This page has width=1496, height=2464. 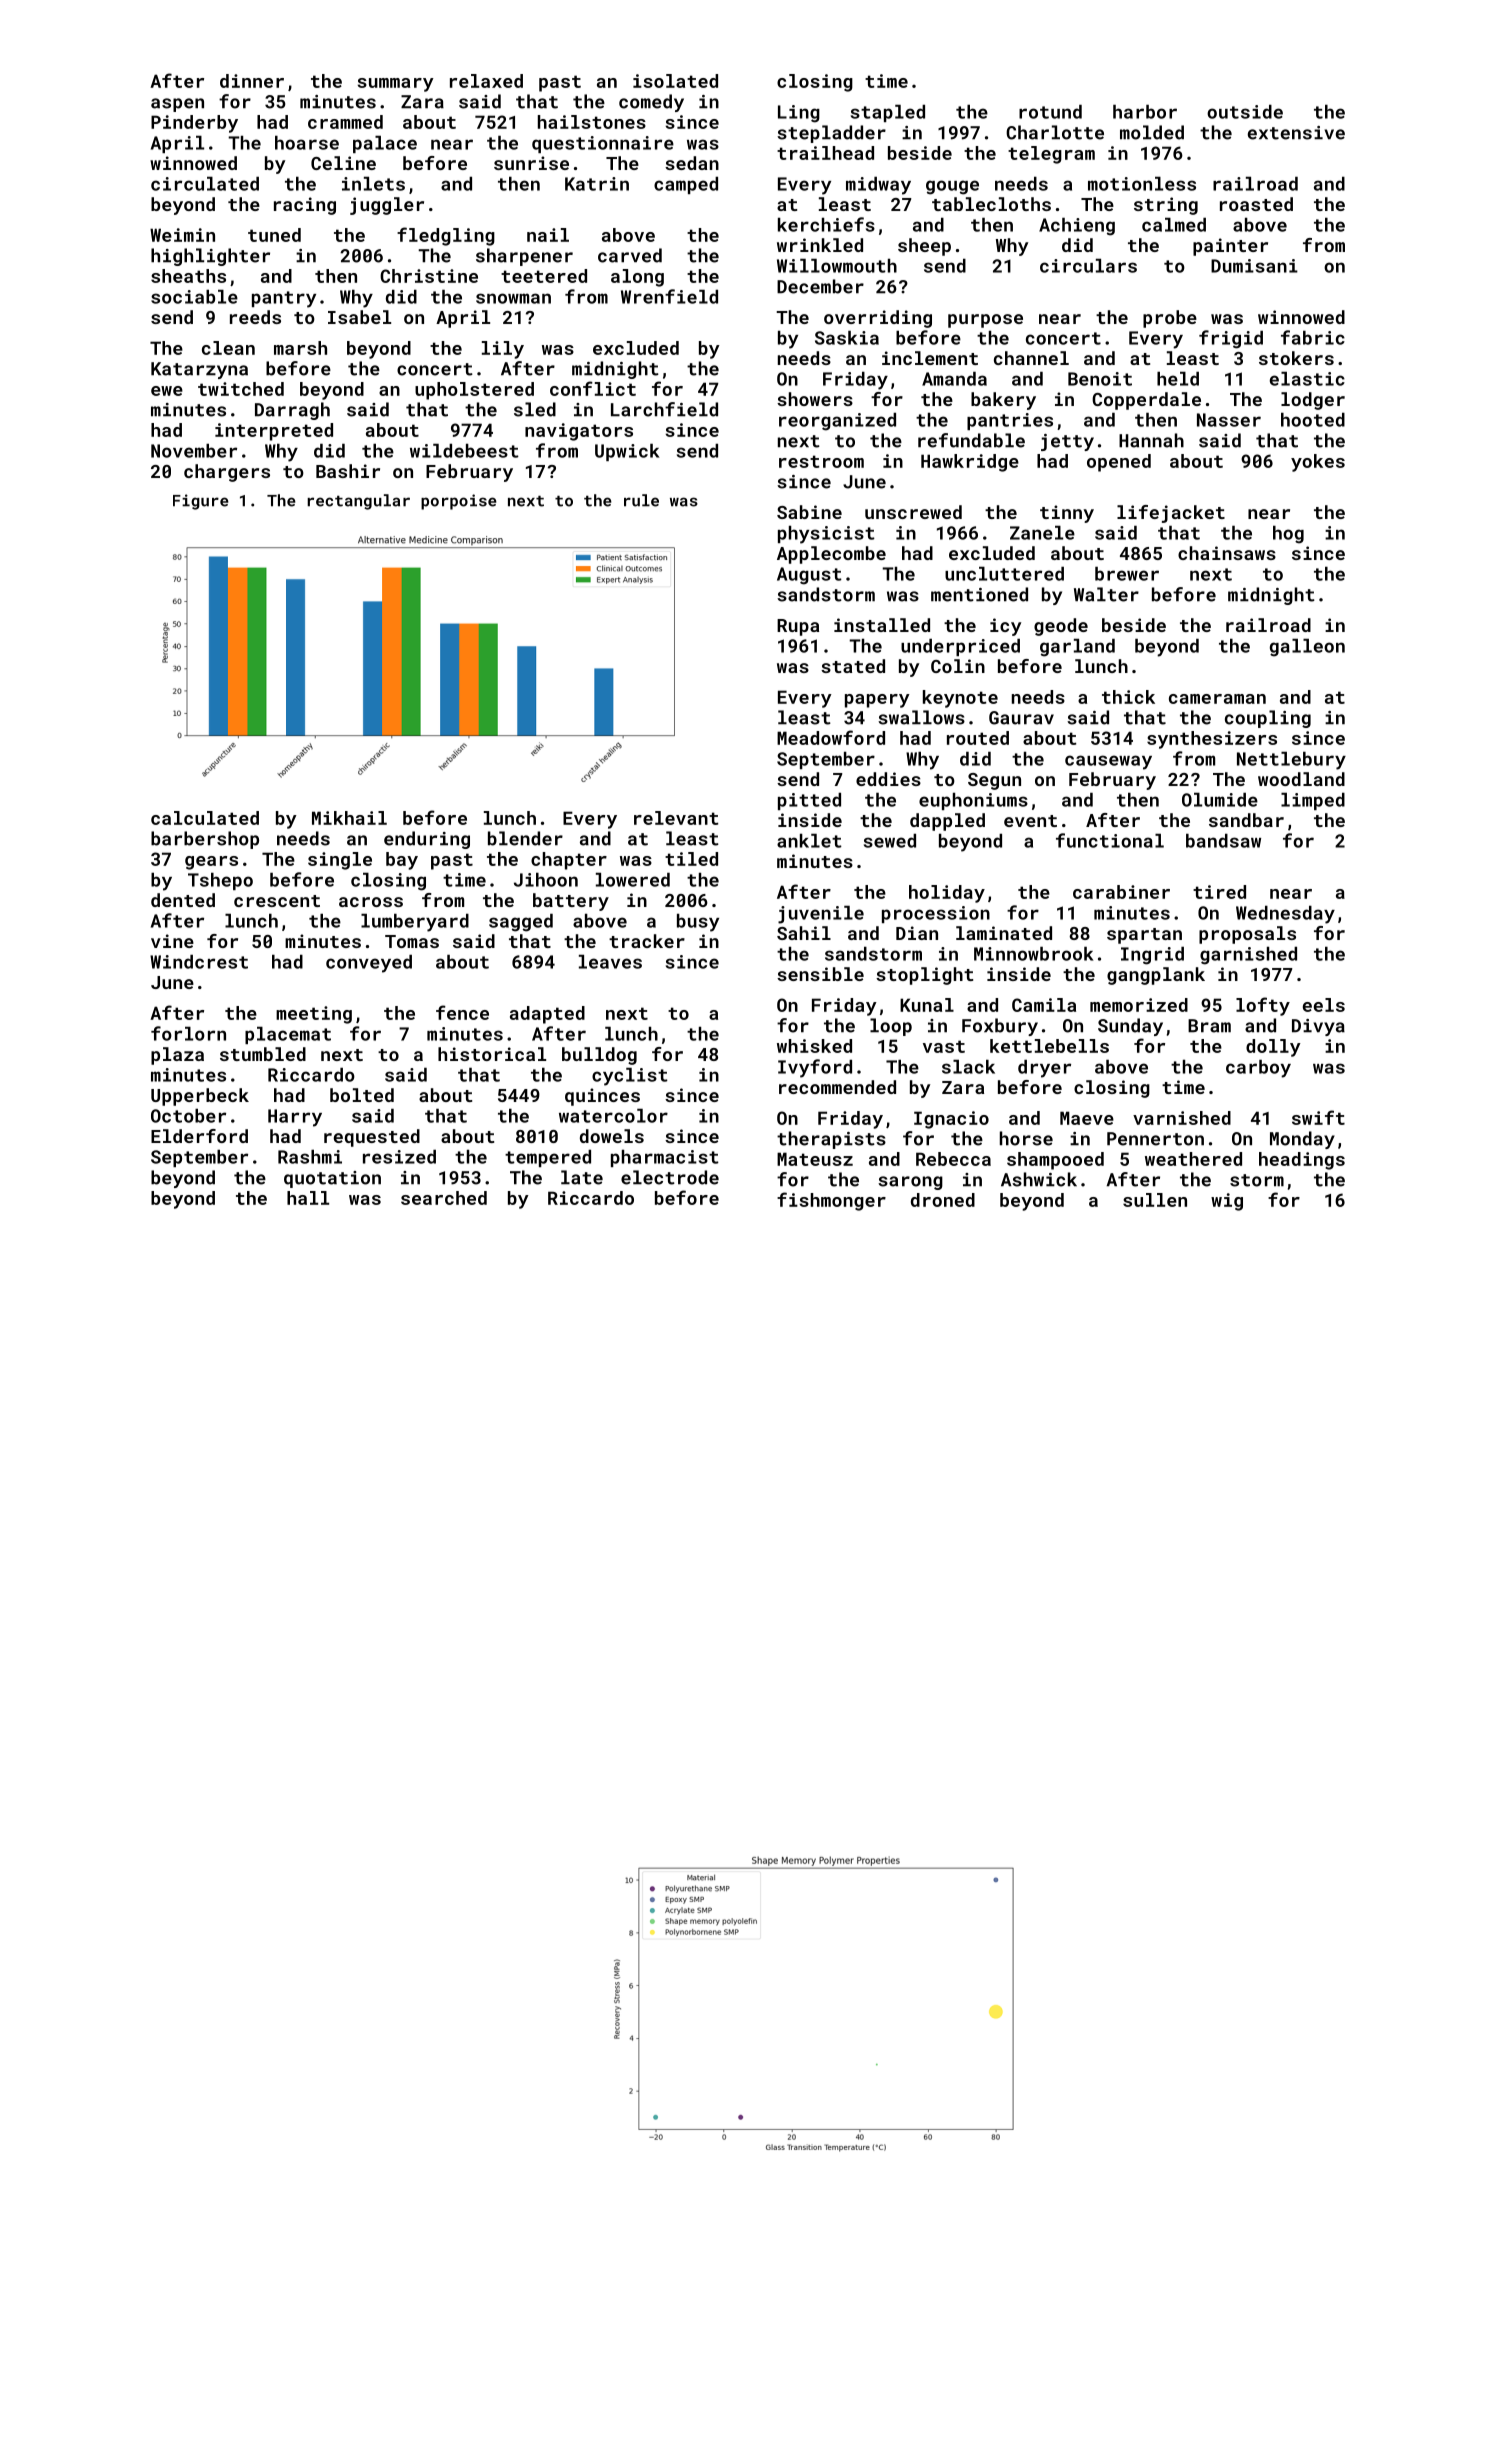 What do you see at coordinates (525, 838) in the page?
I see `blender` at bounding box center [525, 838].
